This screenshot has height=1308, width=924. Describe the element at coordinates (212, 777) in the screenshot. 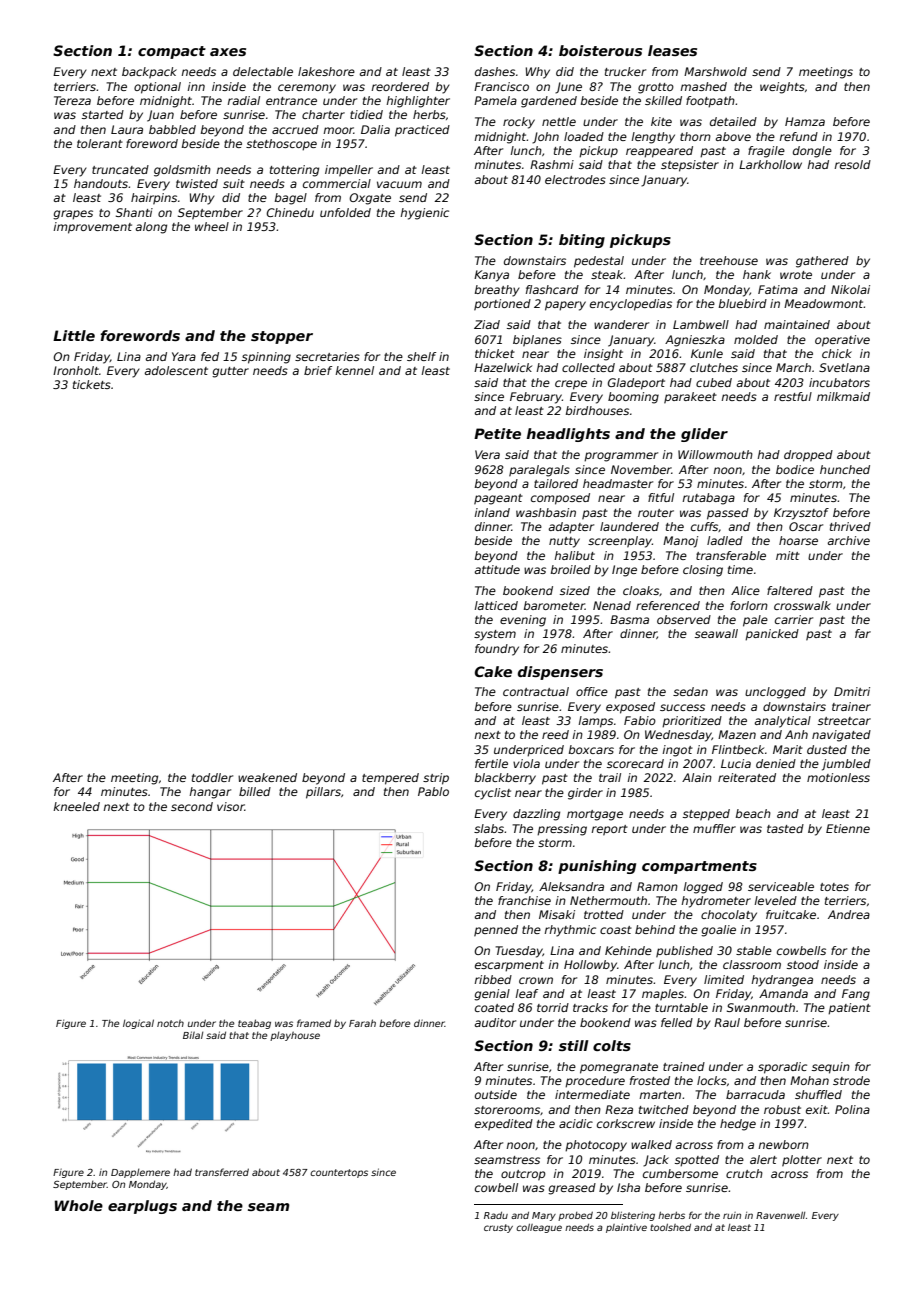

I see `toddler` at that location.
